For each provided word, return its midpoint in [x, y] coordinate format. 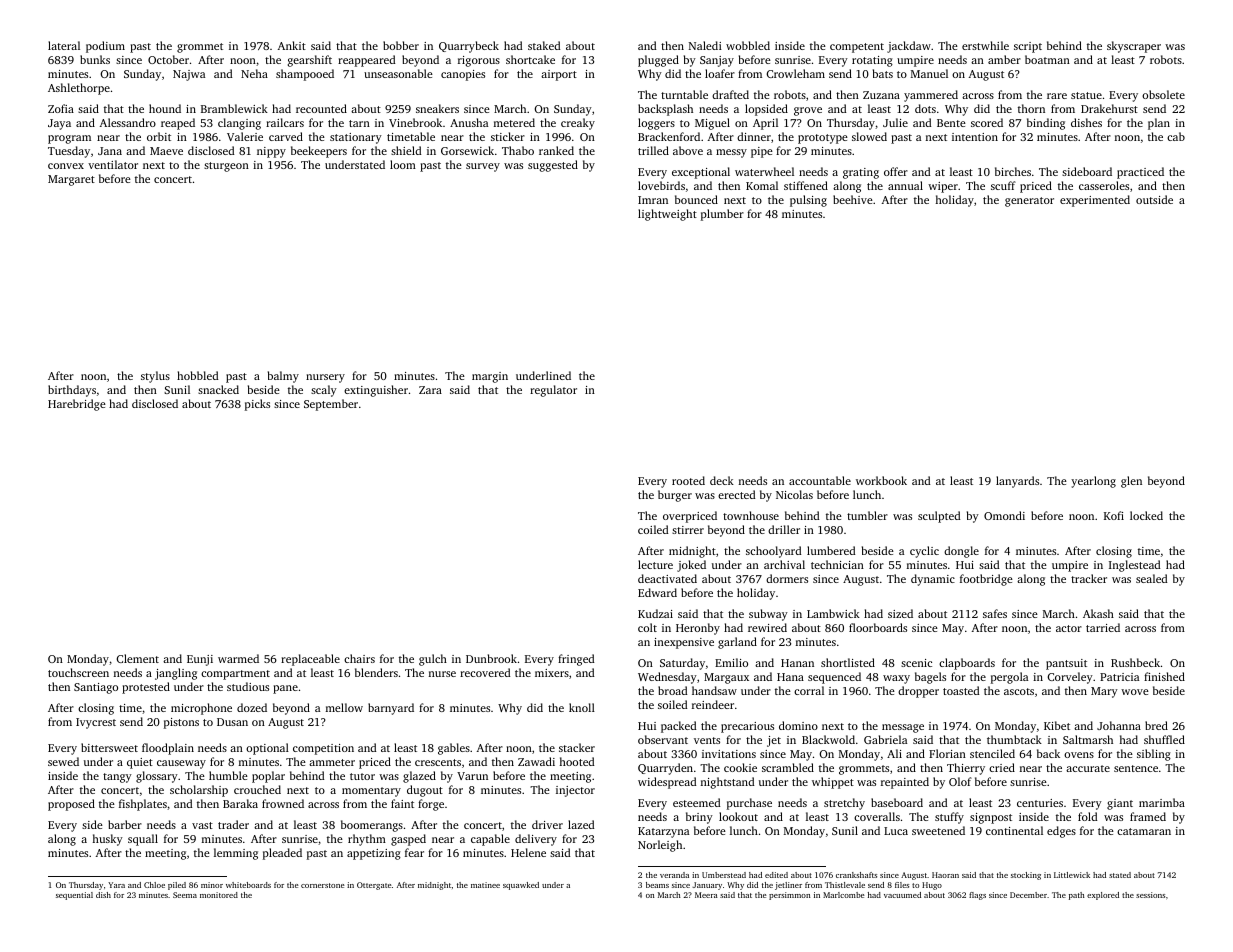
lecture [655, 564]
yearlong [1093, 482]
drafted [730, 94]
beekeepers [319, 152]
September [331, 405]
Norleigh [660, 846]
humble [228, 775]
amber [1004, 59]
